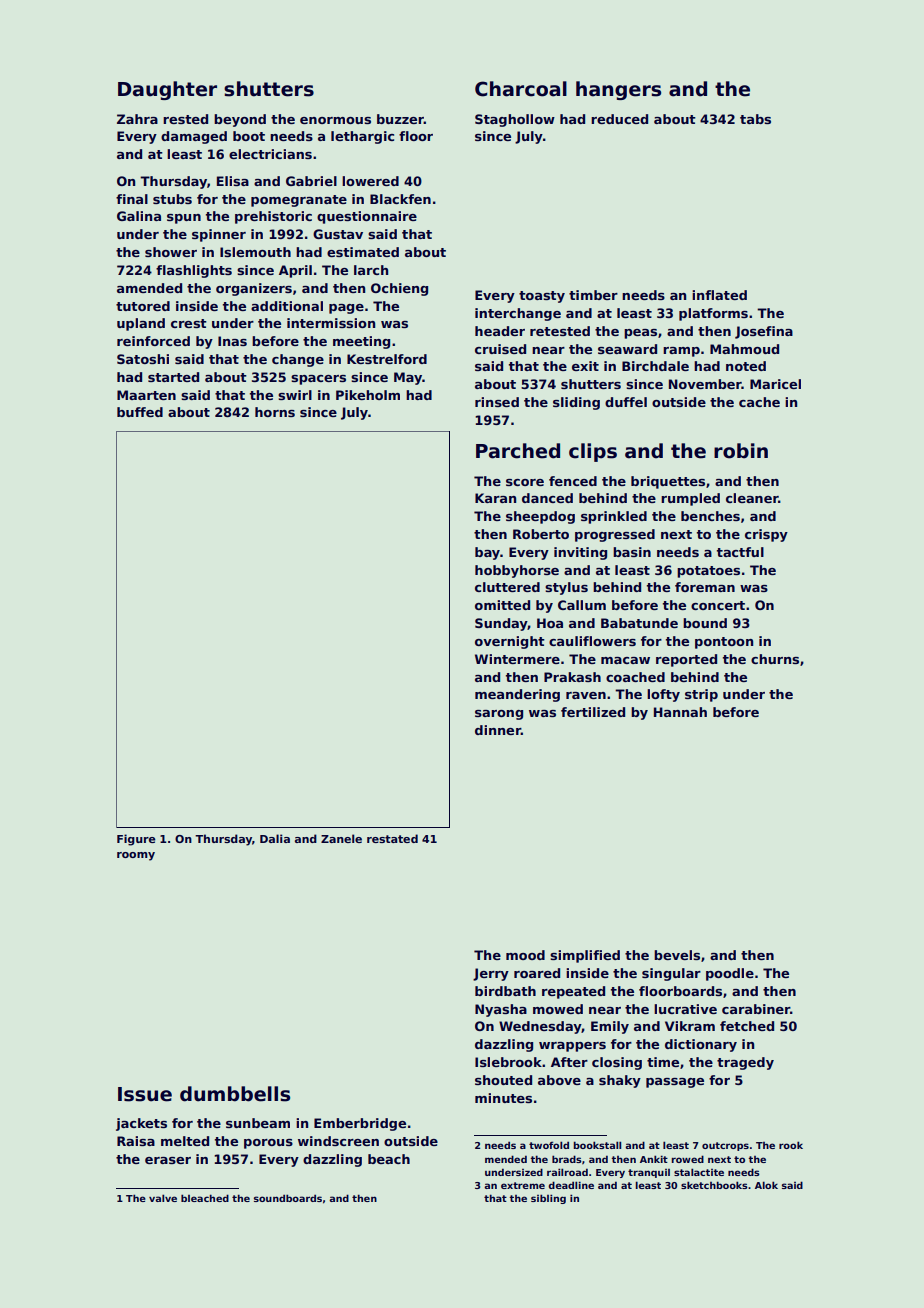  I want to click on Daughter, so click(167, 90).
